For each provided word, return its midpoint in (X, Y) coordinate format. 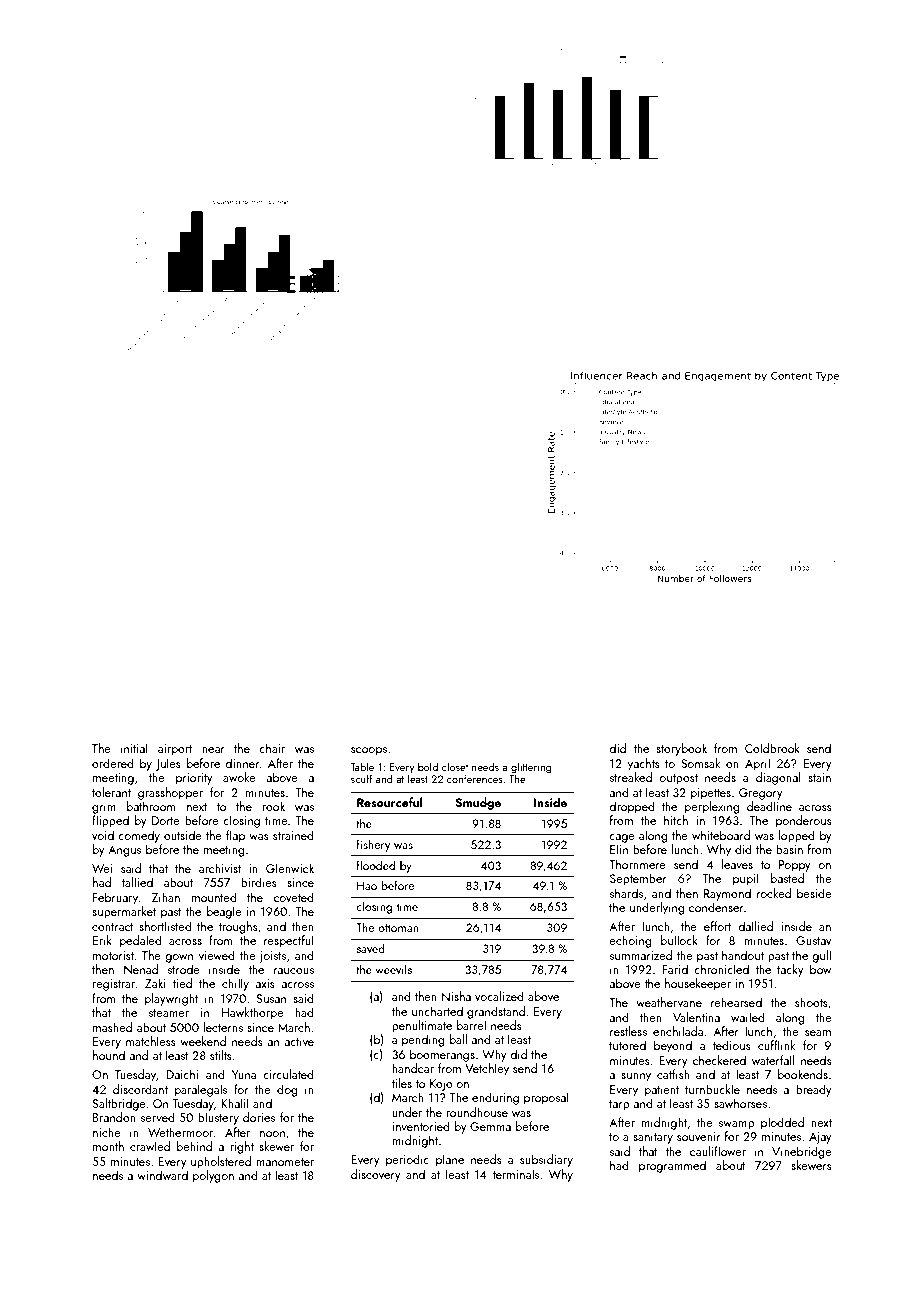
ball (458, 1039)
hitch (676, 820)
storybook (681, 749)
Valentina (696, 1017)
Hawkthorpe (253, 1013)
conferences (475, 778)
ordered (113, 763)
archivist (220, 868)
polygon (213, 1176)
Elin (619, 849)
